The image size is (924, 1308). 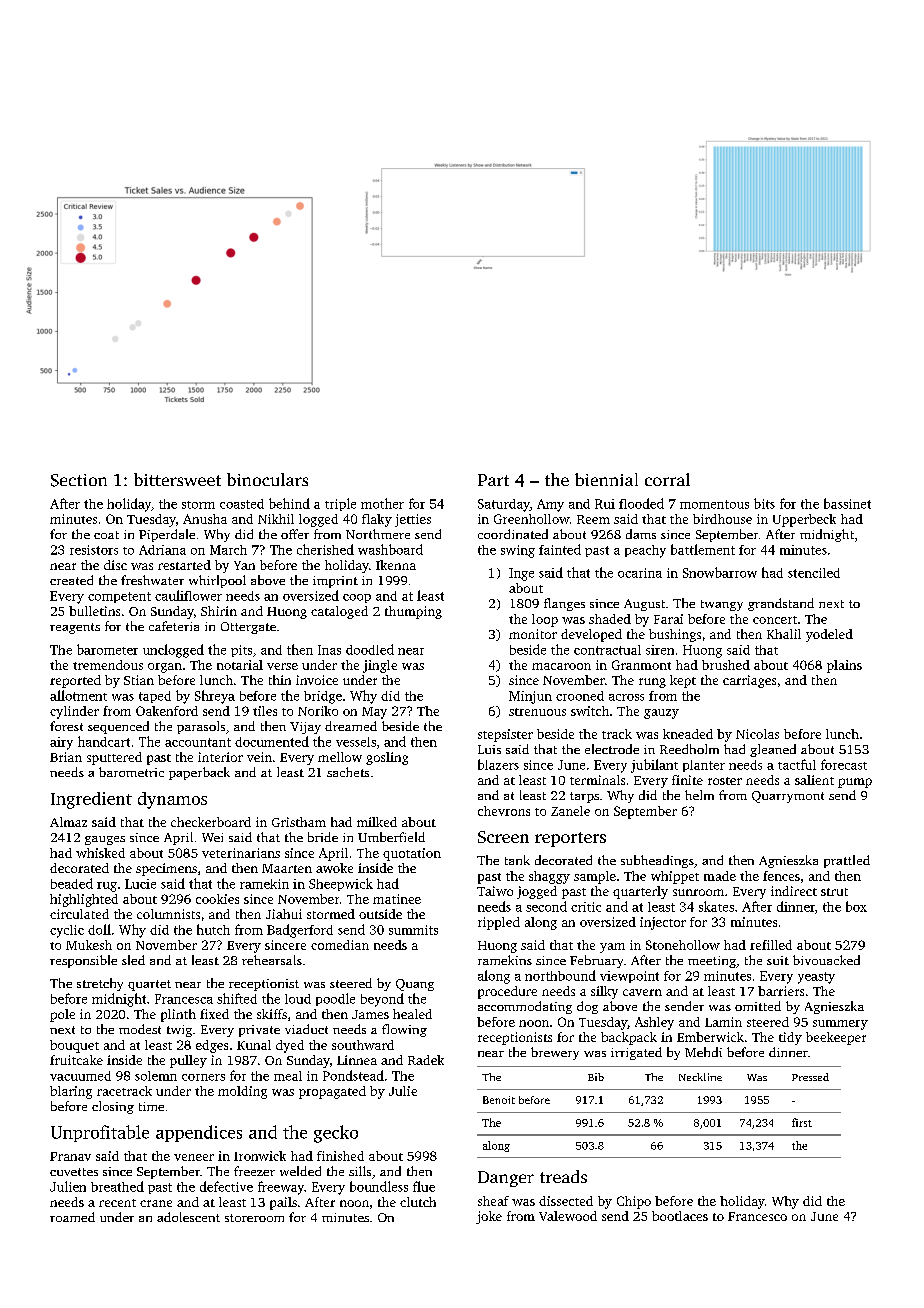 What do you see at coordinates (788, 797) in the screenshot?
I see `Quarrymont` at bounding box center [788, 797].
